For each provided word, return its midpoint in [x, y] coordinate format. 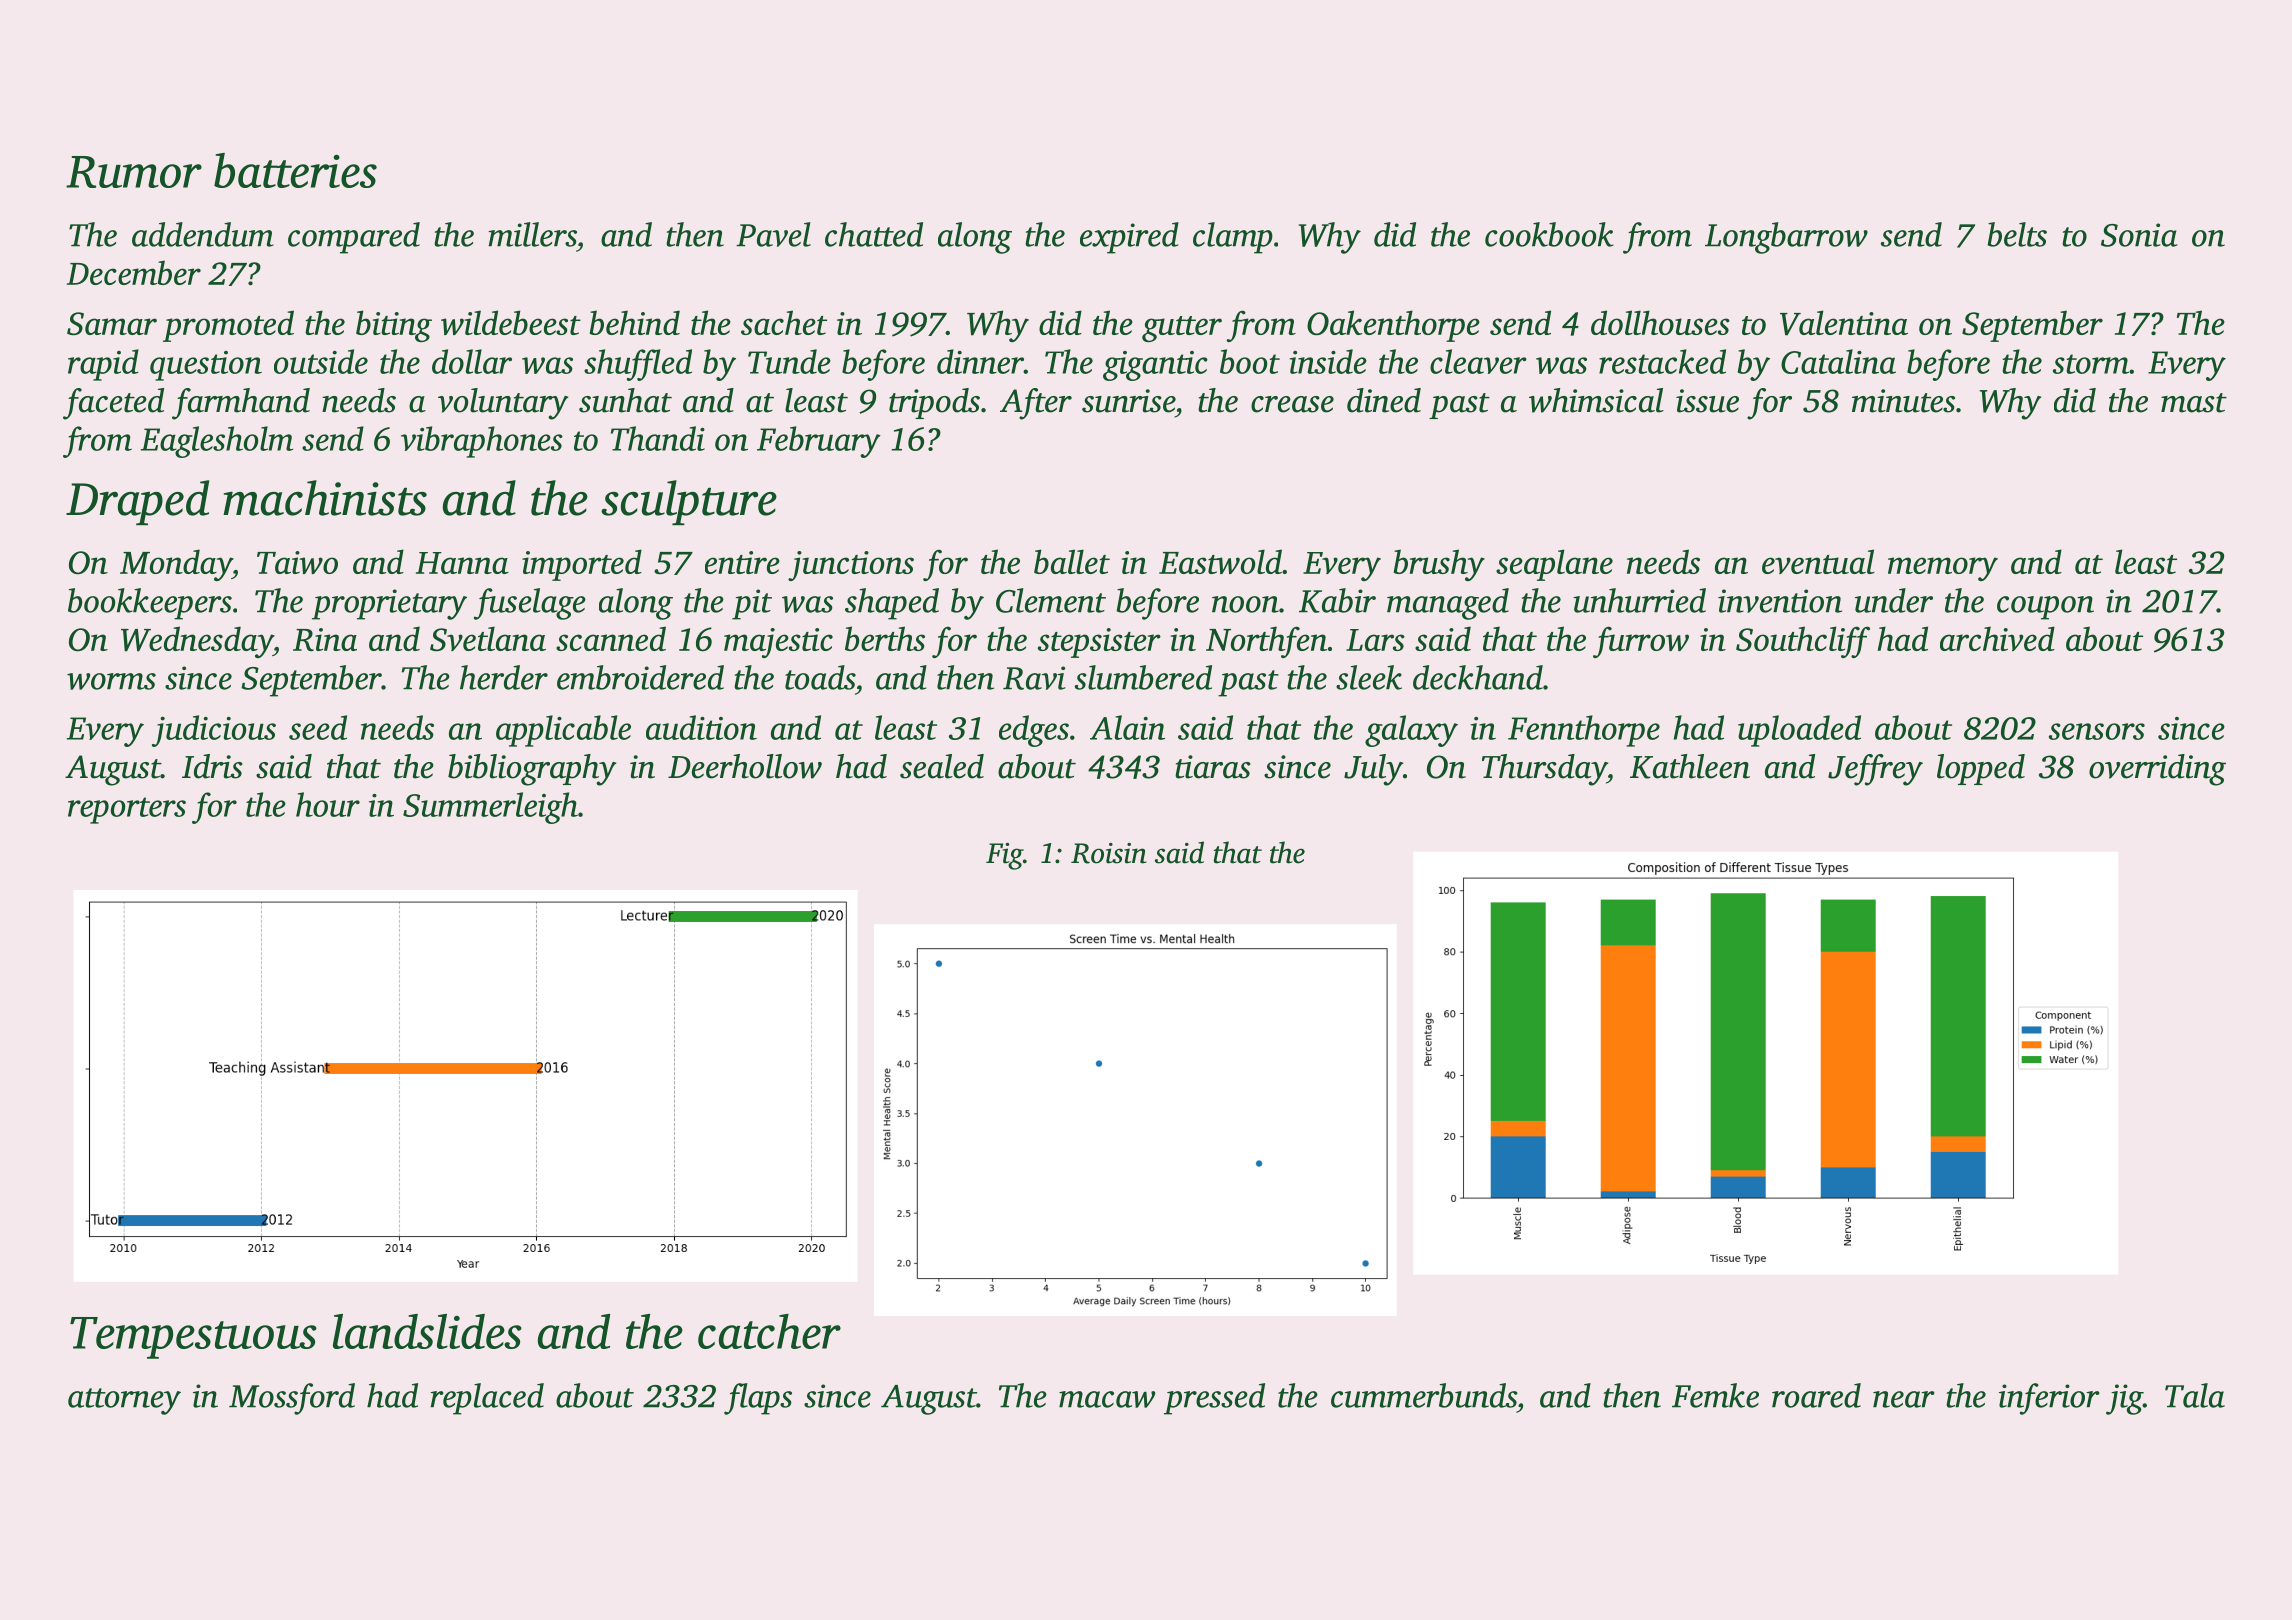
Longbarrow [1786, 238]
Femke [1715, 1395]
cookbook [1549, 234]
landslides [427, 1331]
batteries [295, 170]
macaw [1107, 1399]
